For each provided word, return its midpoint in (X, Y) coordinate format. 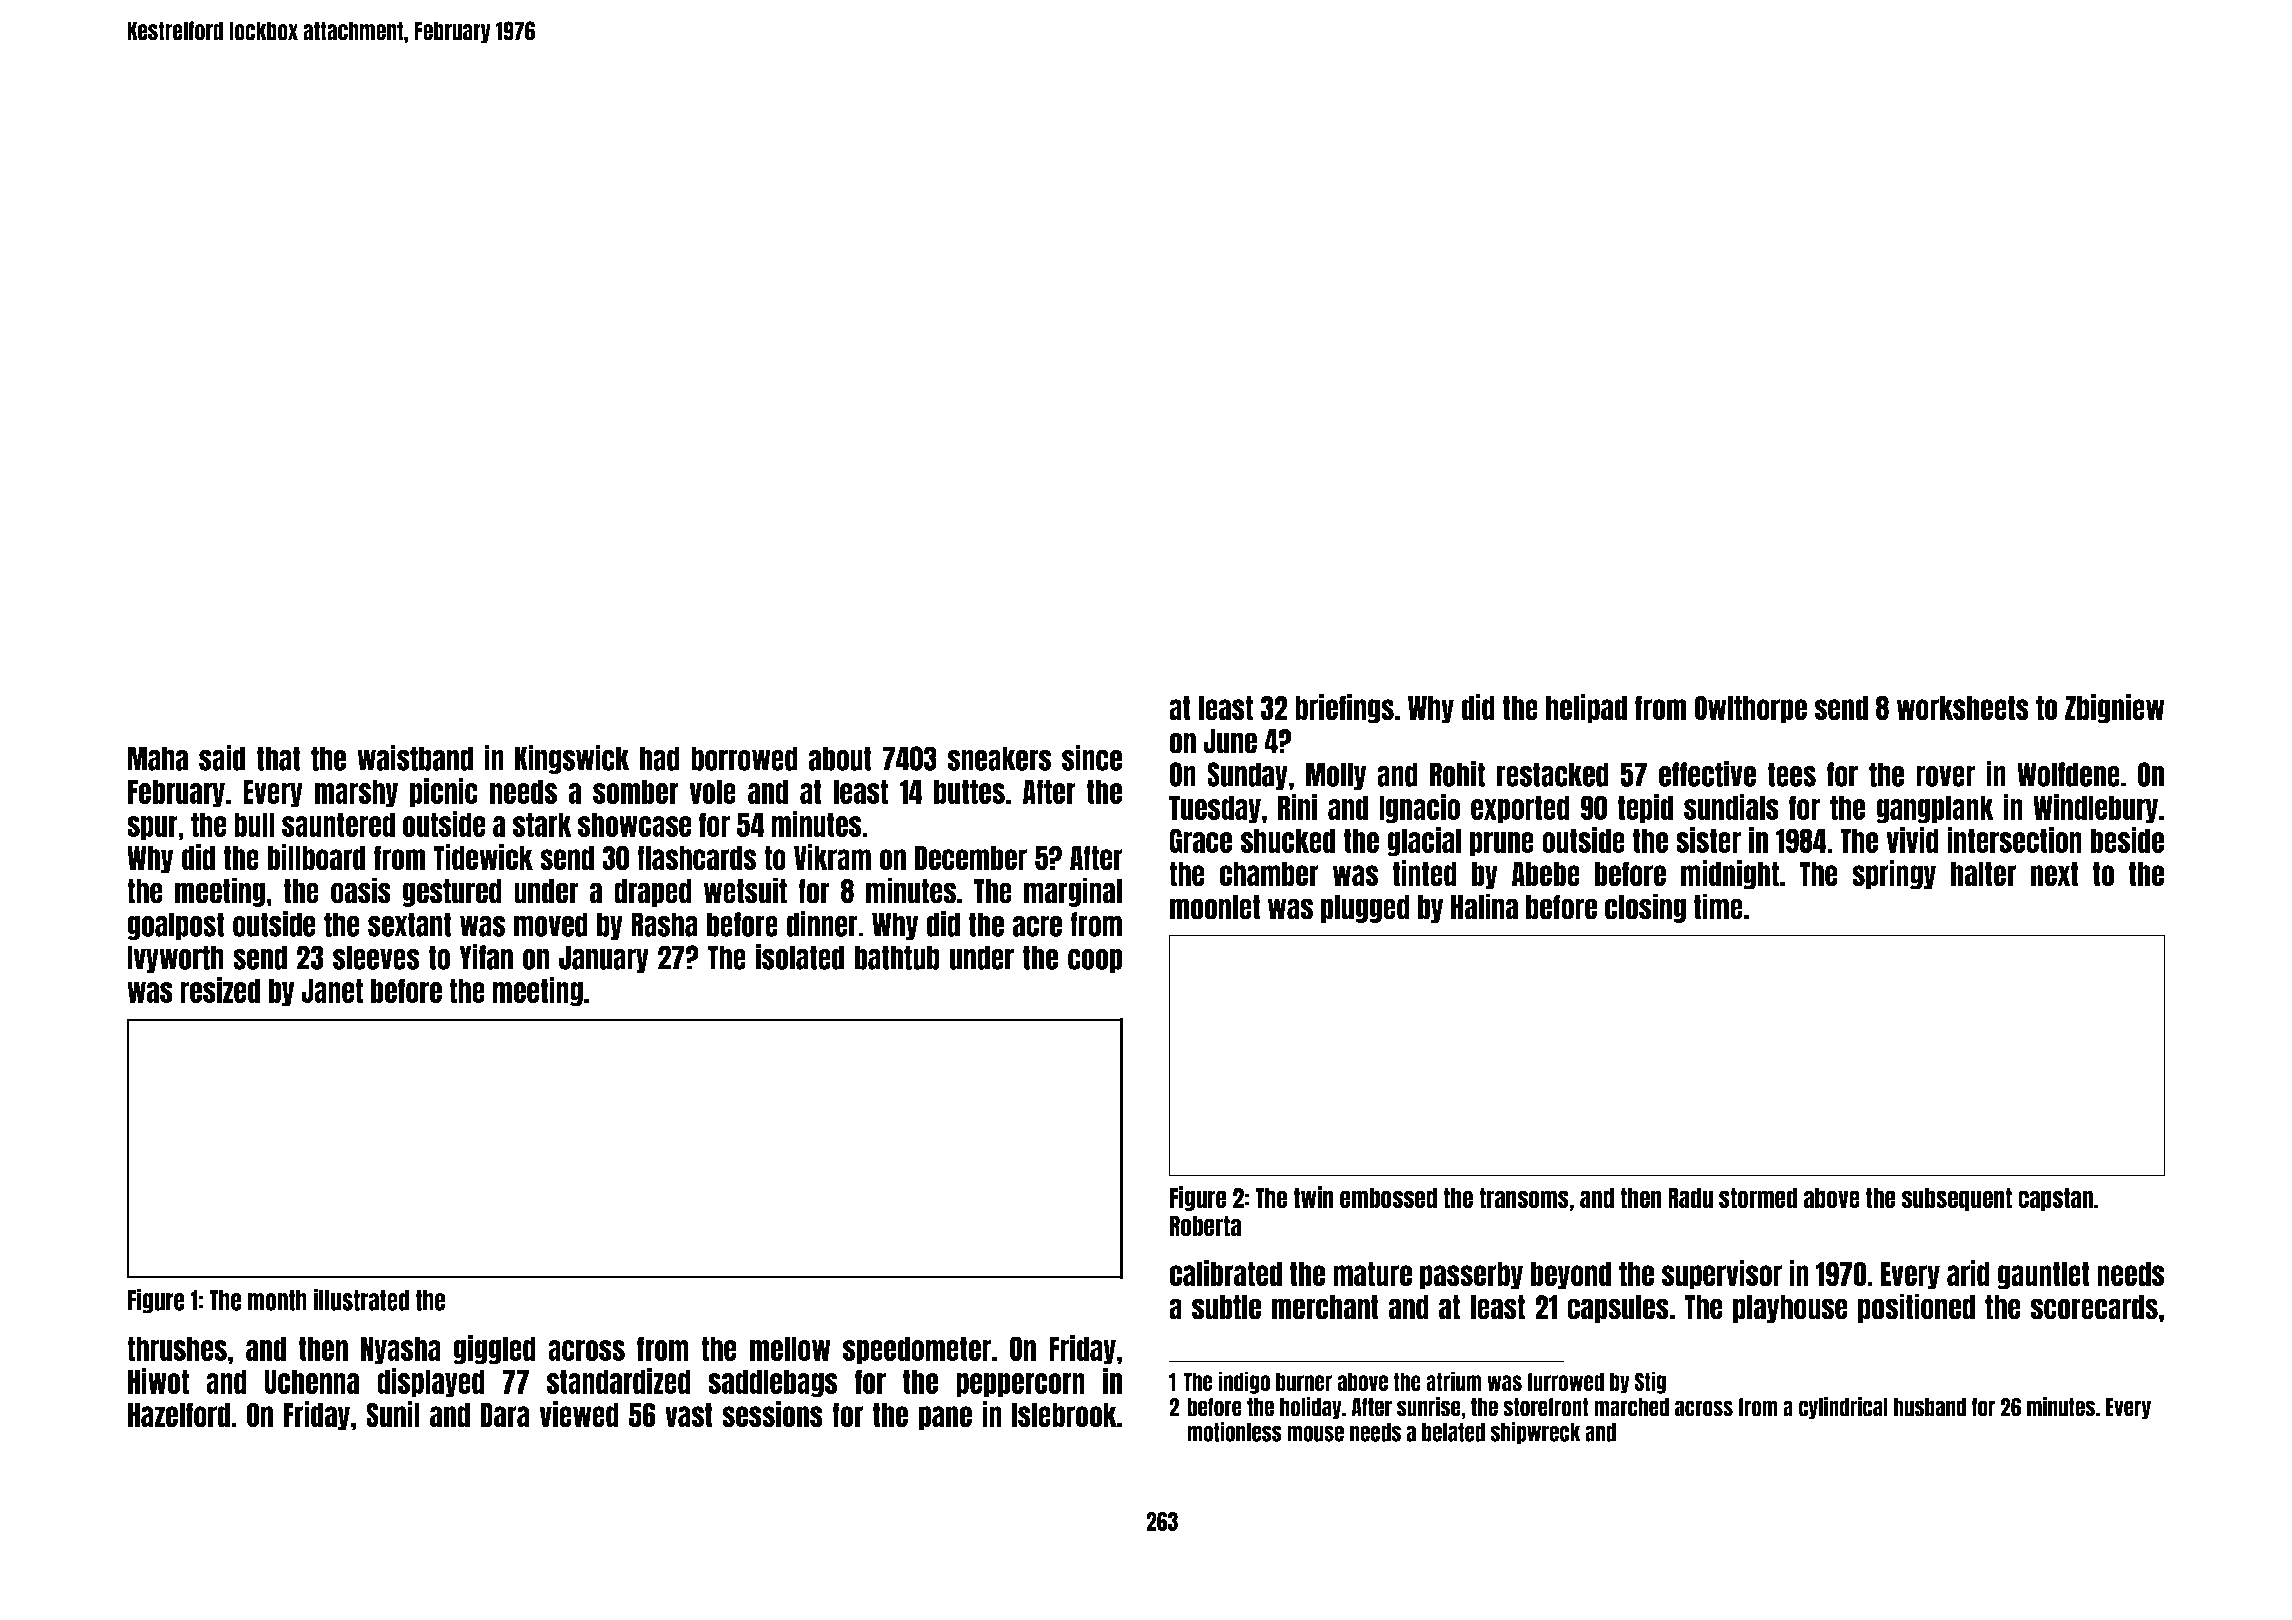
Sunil (393, 1414)
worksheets (1963, 708)
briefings (1344, 709)
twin (1313, 1197)
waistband (415, 757)
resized (220, 990)
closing (1645, 908)
